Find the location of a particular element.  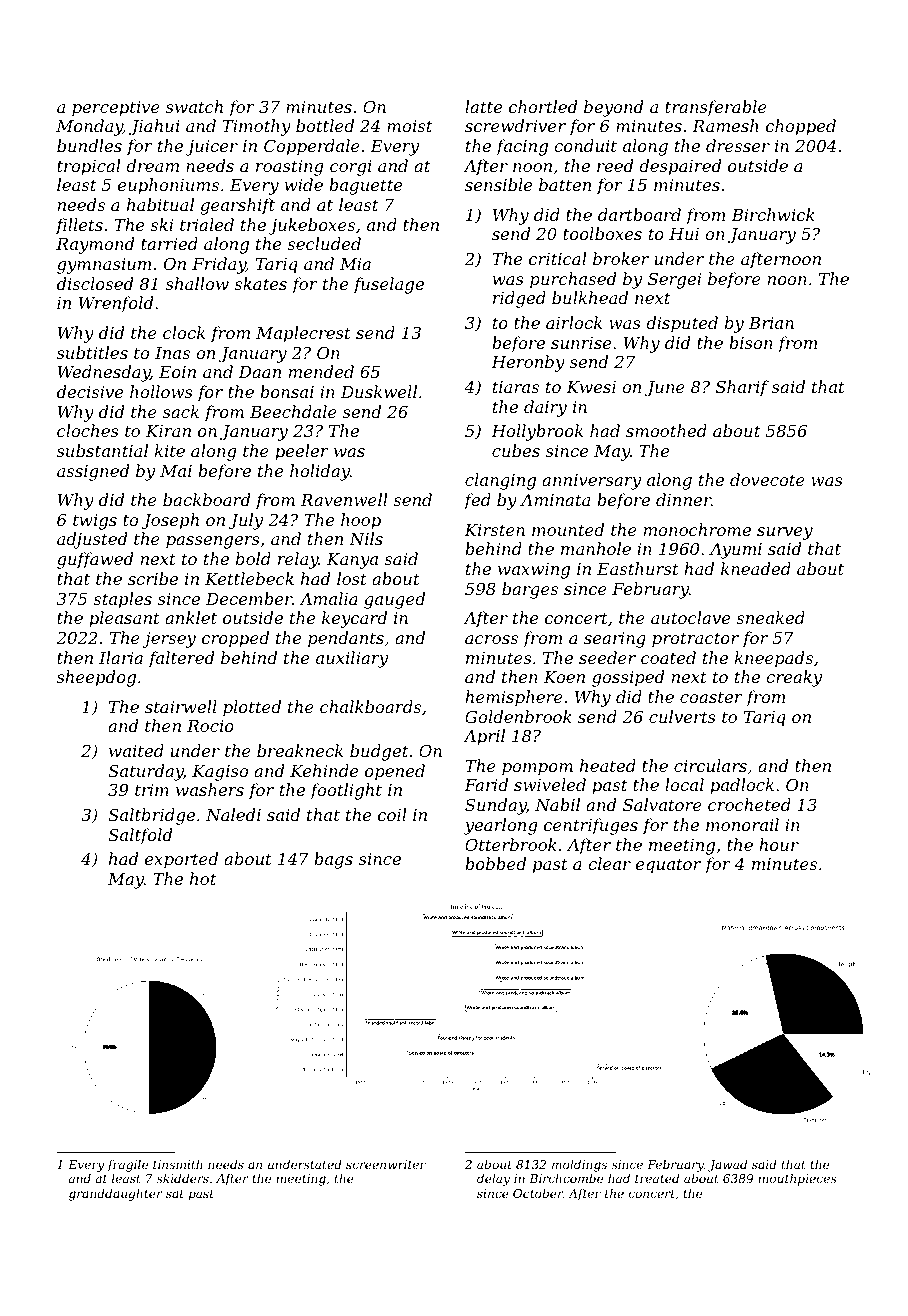

perceptive is located at coordinates (116, 109).
